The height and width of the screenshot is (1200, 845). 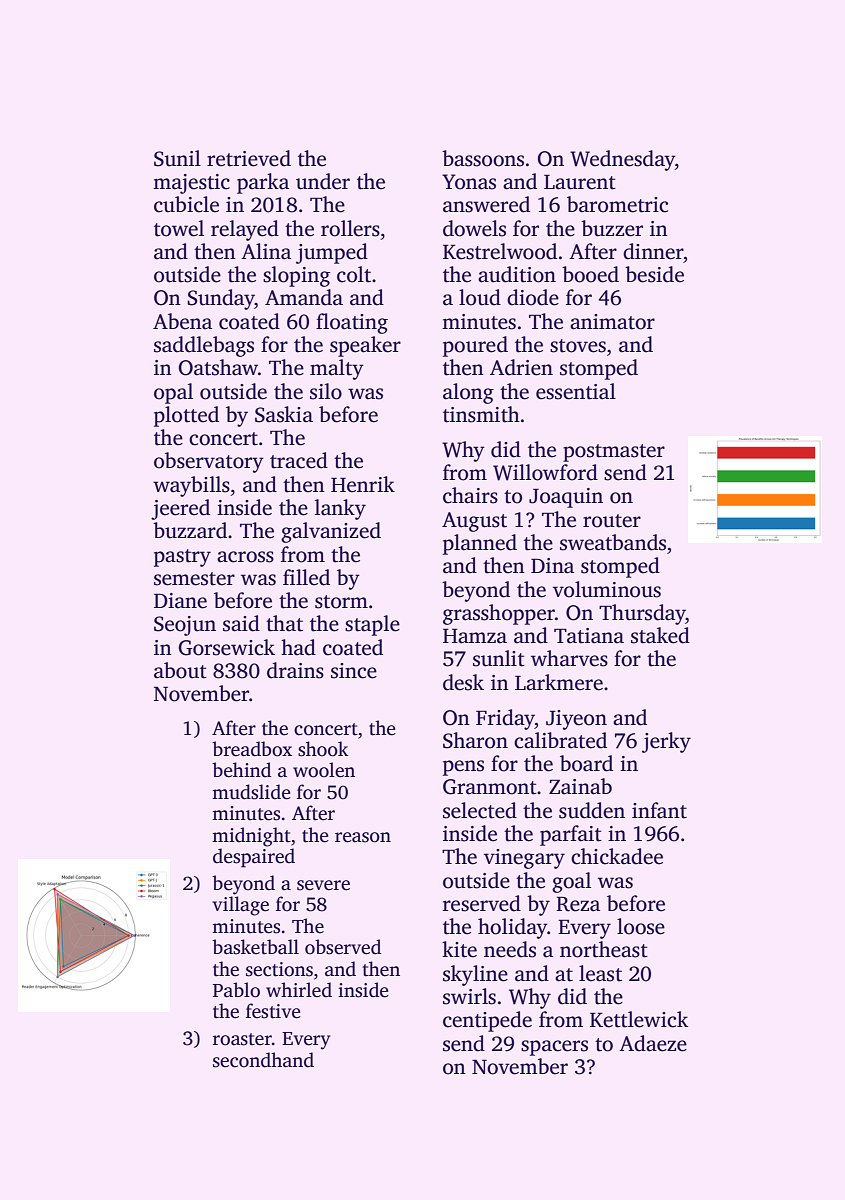 I want to click on Laurent, so click(x=580, y=182).
